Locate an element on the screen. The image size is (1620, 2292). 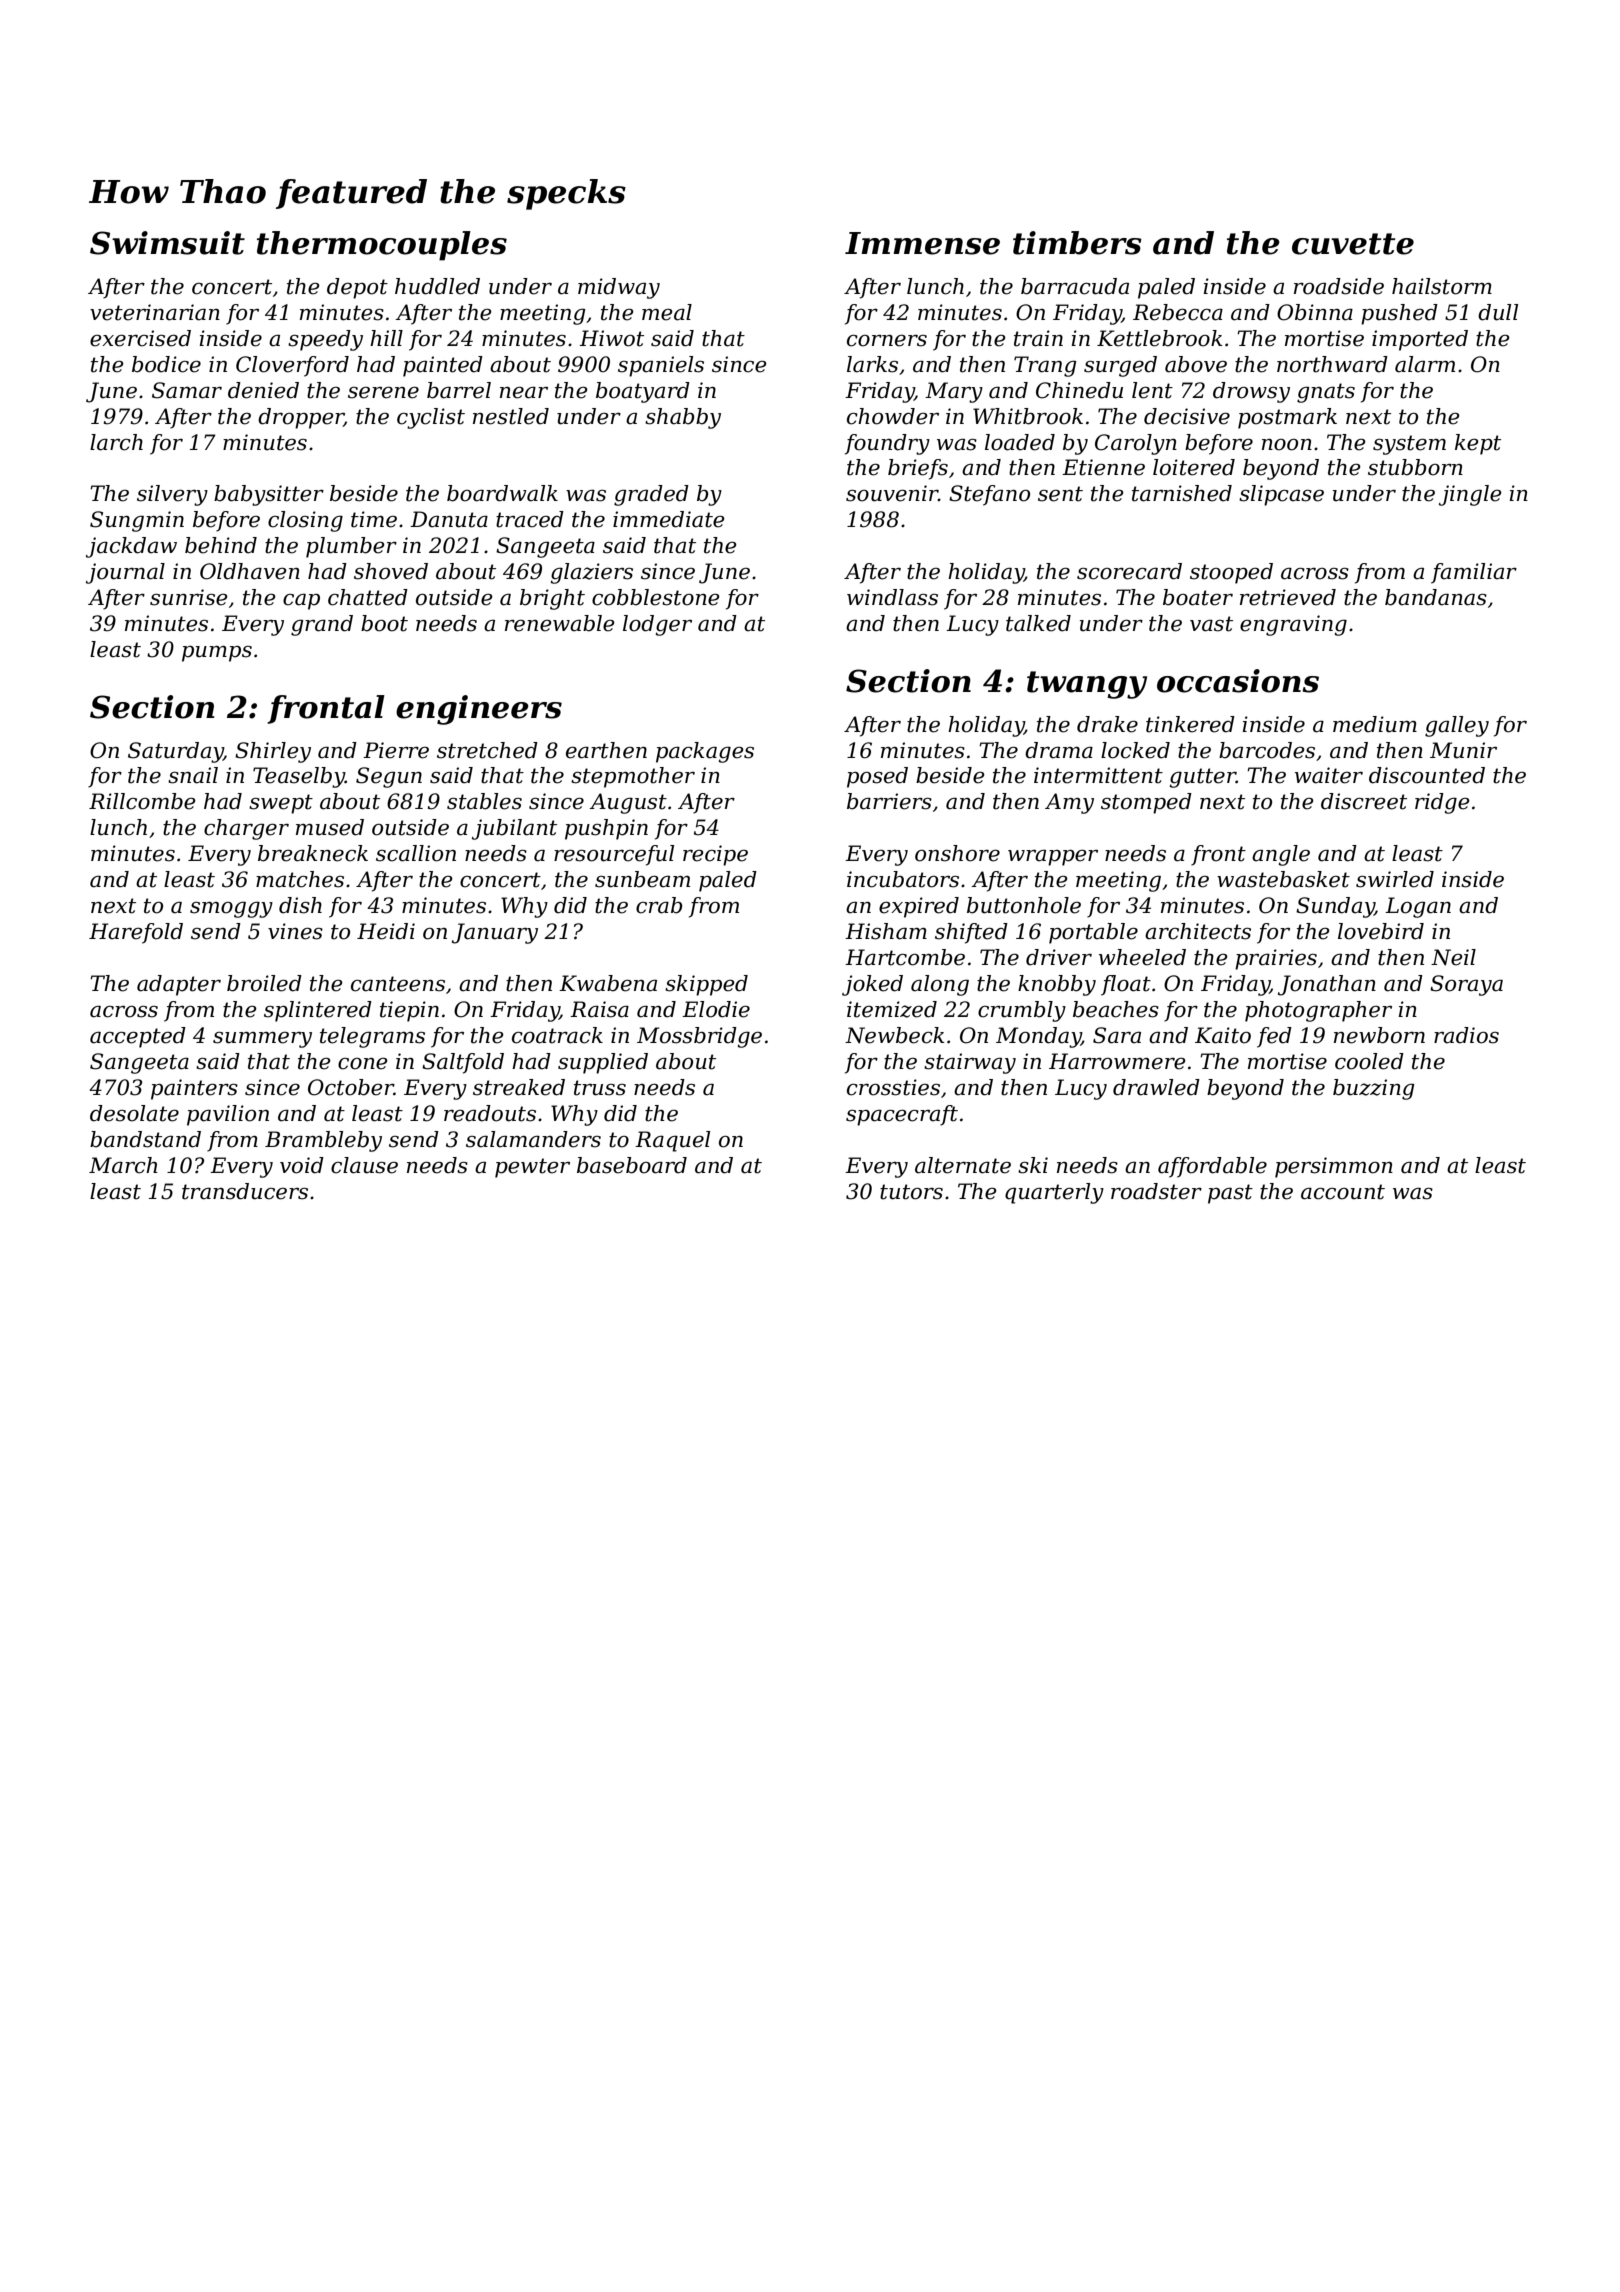
timbers is located at coordinates (1077, 243).
